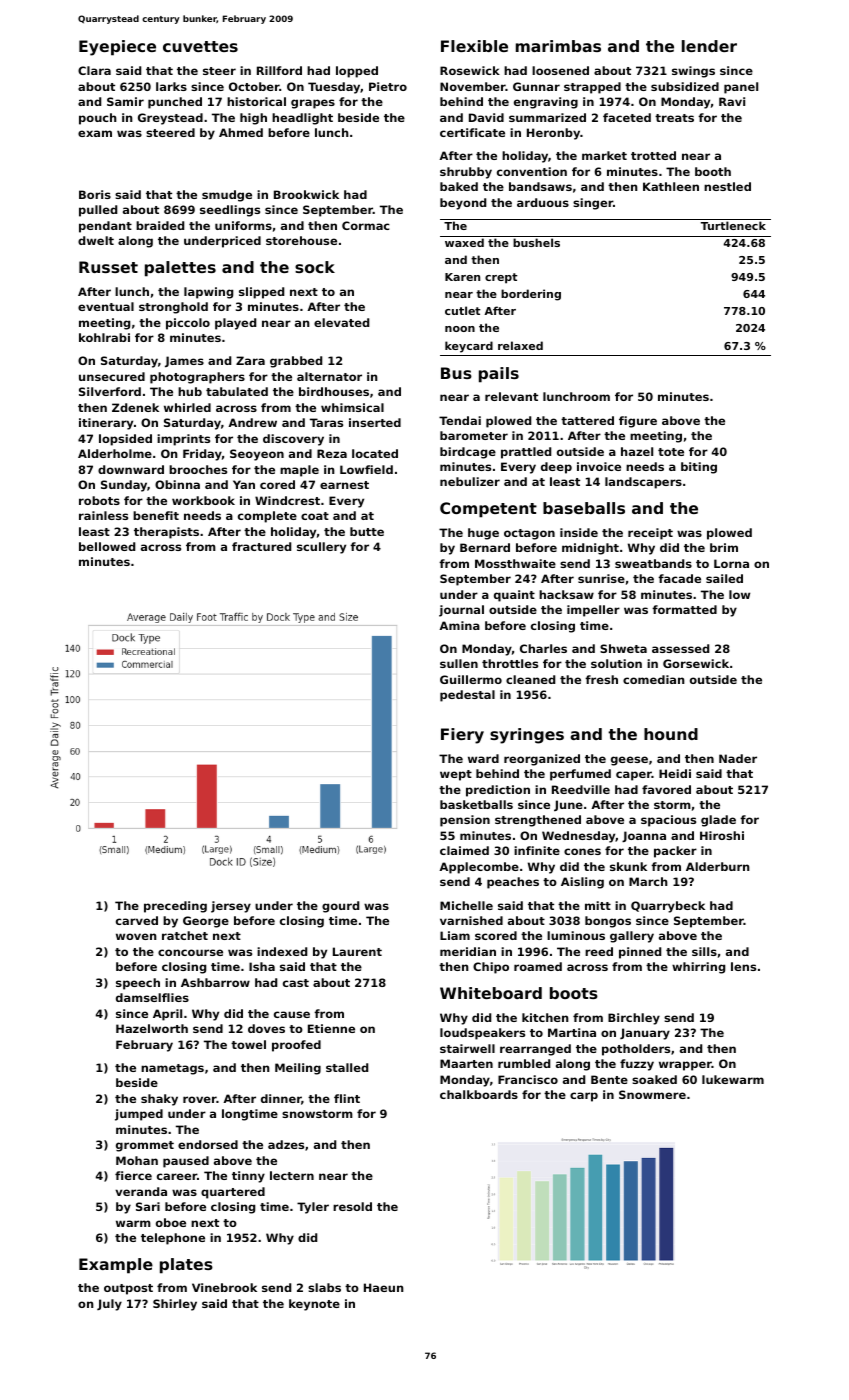  What do you see at coordinates (357, 72) in the screenshot?
I see `lopped` at bounding box center [357, 72].
